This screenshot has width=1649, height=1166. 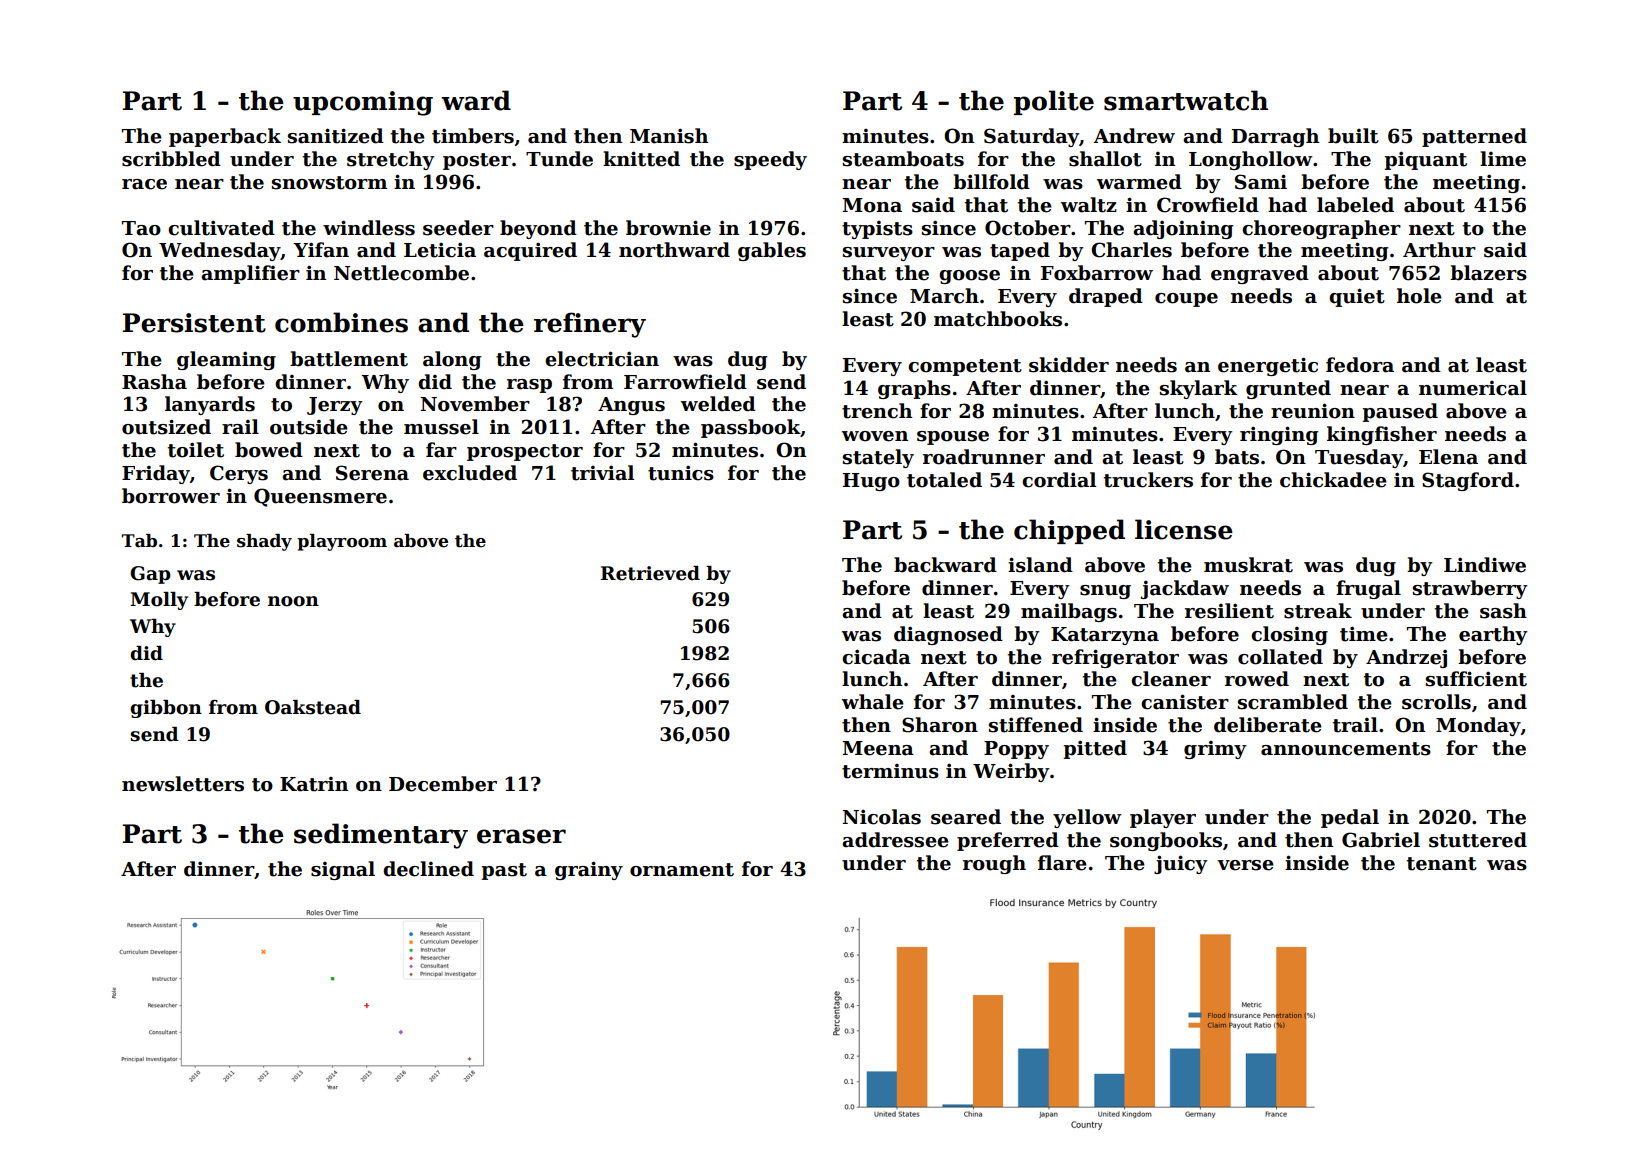 What do you see at coordinates (372, 473) in the screenshot?
I see `Serena` at bounding box center [372, 473].
